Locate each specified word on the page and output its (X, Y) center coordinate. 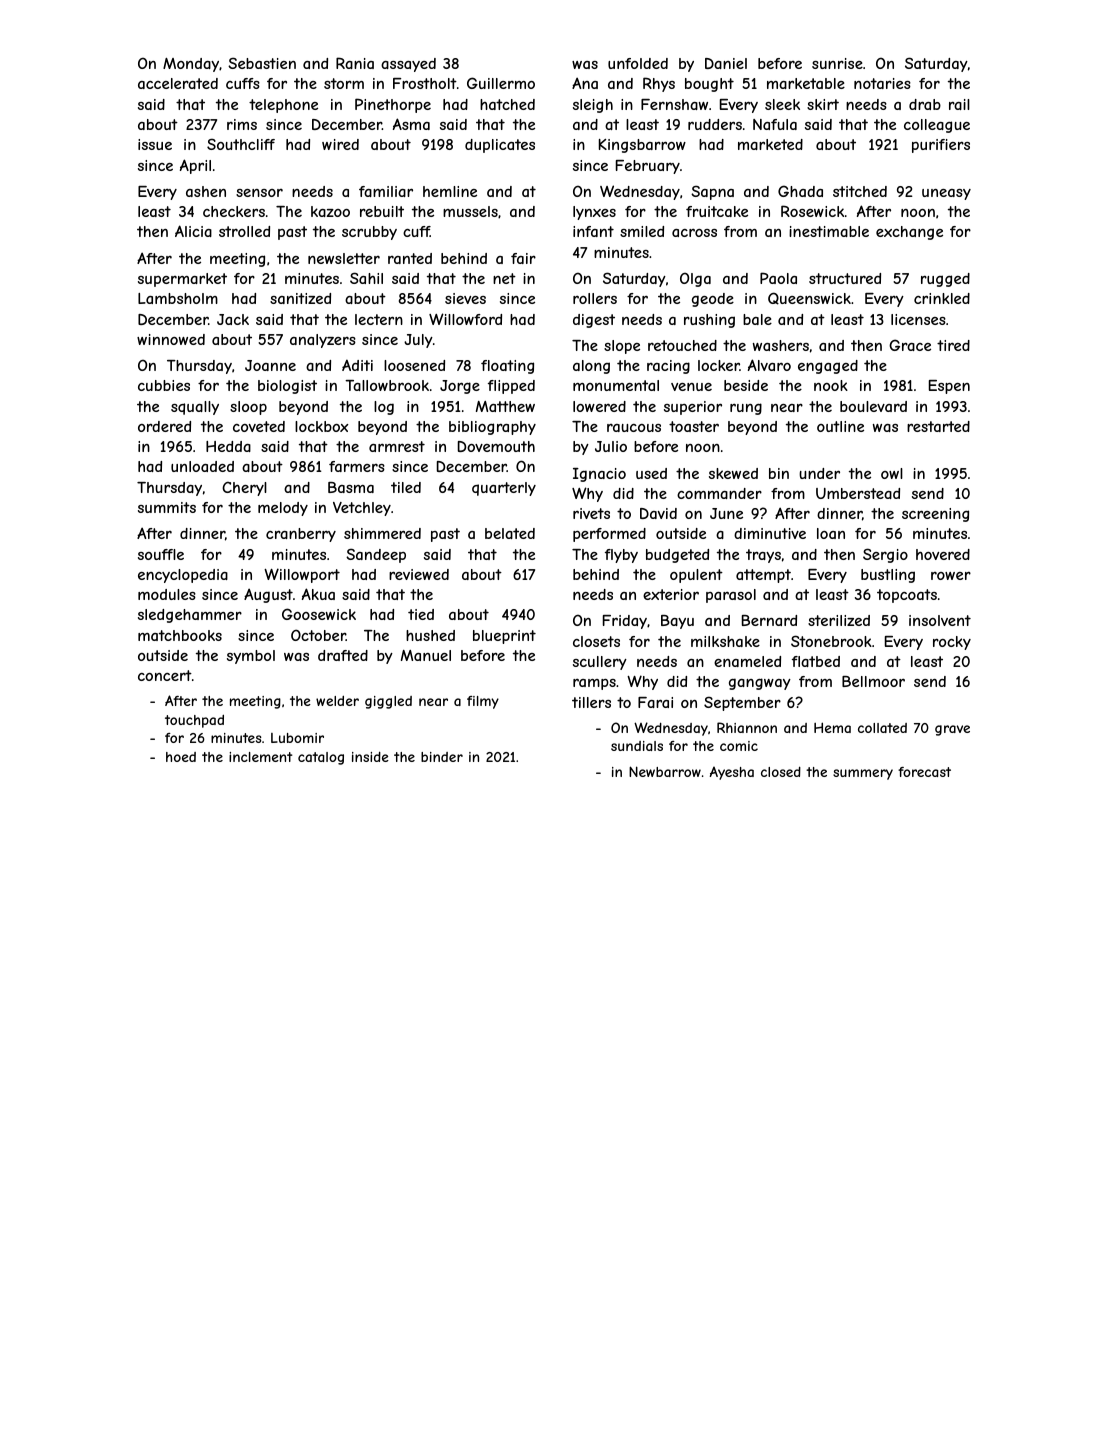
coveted (259, 426)
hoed (181, 757)
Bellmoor (873, 681)
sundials (637, 746)
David (658, 513)
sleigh (593, 106)
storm (344, 83)
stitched (860, 191)
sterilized (839, 620)
